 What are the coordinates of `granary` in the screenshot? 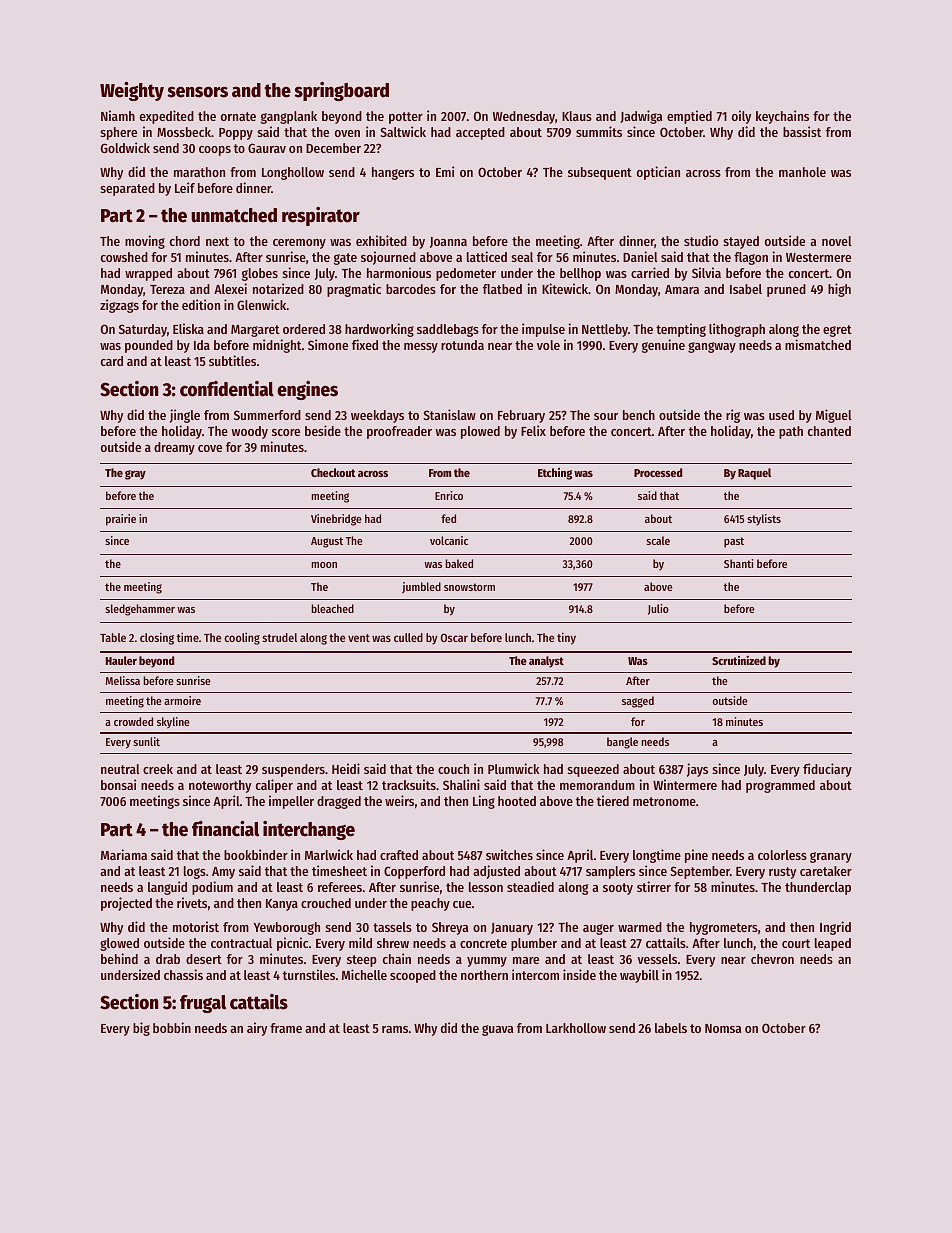 It's located at (831, 857).
